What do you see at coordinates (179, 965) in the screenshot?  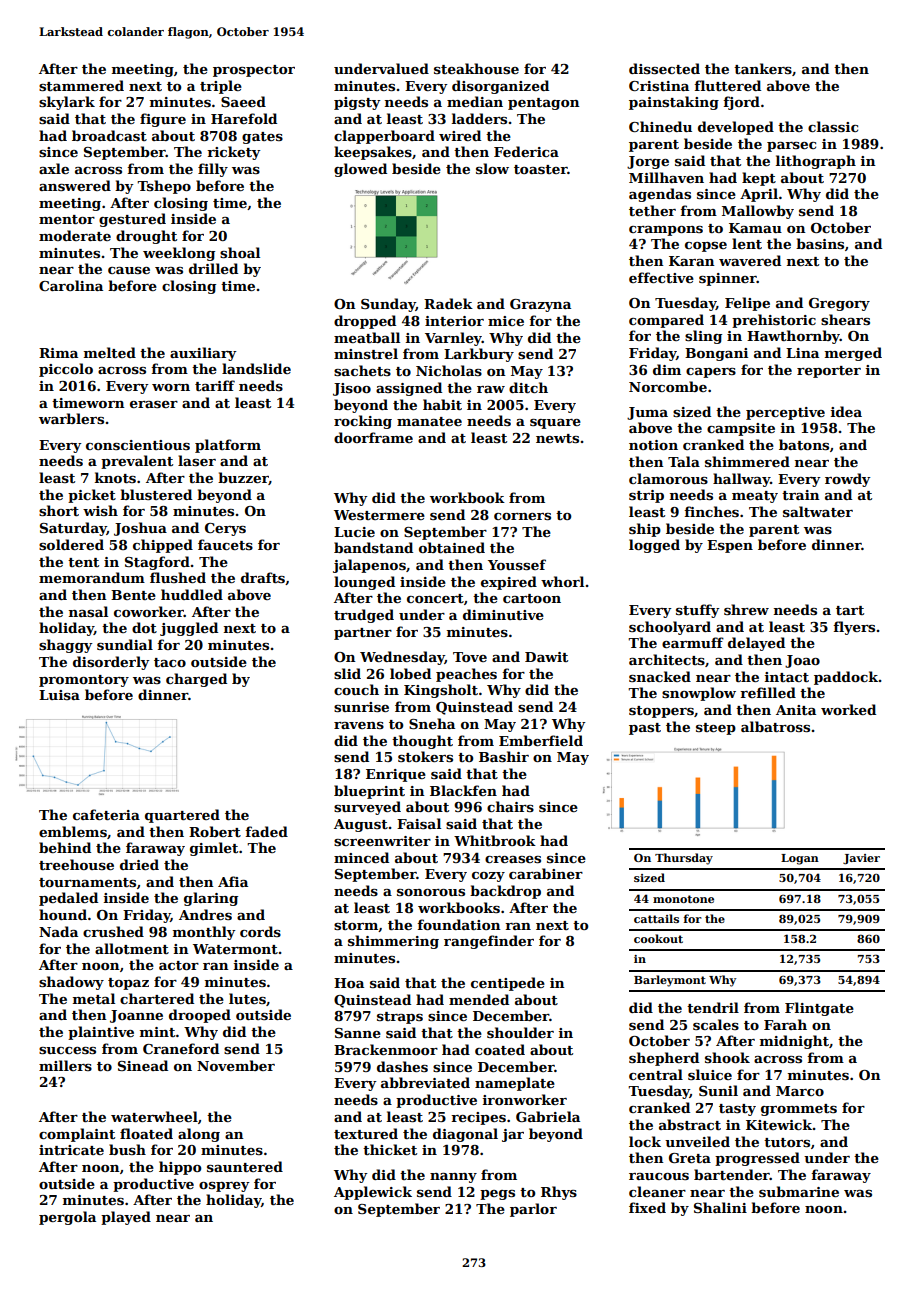 I see `actor` at bounding box center [179, 965].
